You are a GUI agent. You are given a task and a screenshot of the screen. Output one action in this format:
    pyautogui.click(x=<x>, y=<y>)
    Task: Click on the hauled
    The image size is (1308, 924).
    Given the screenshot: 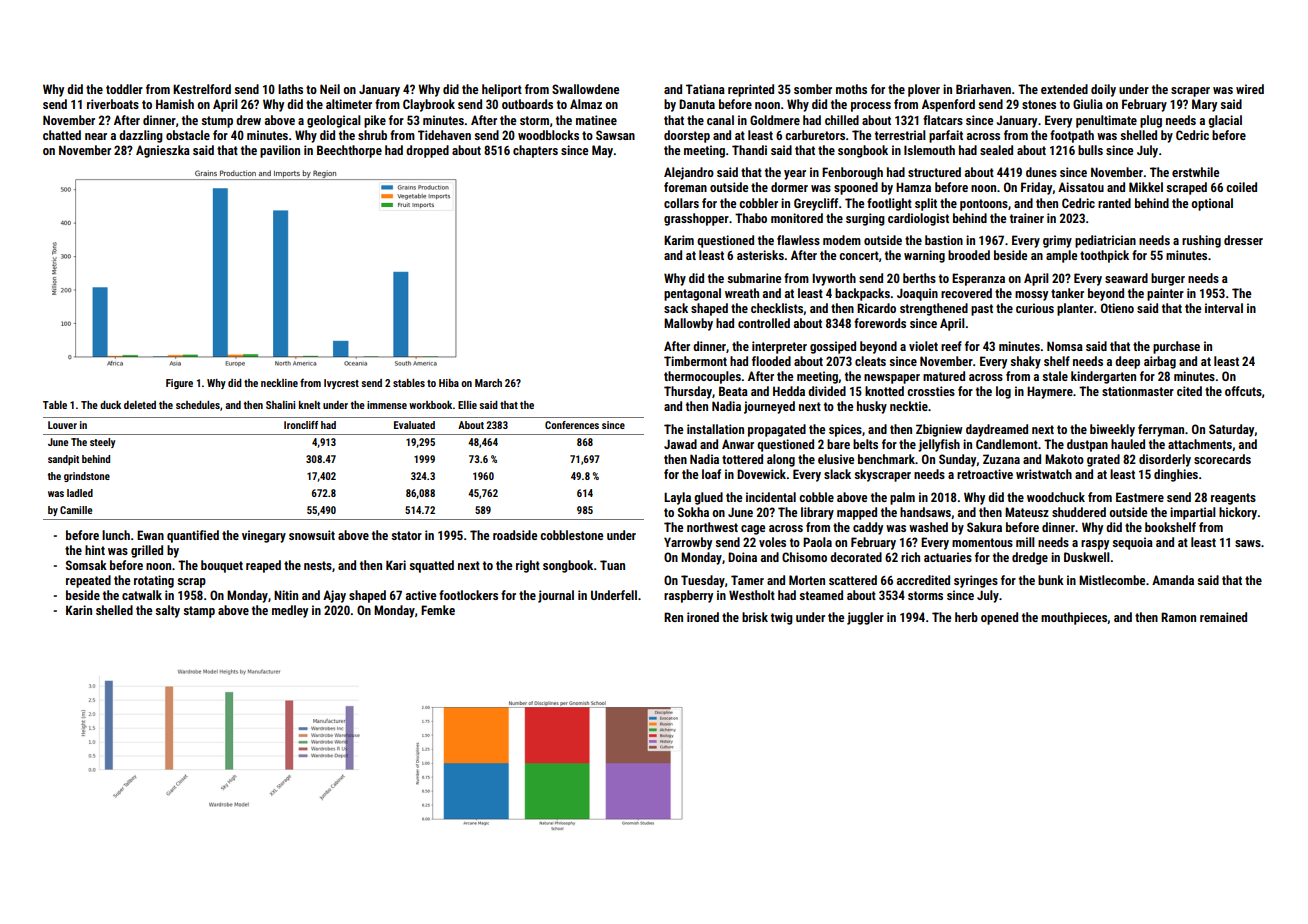 What is the action you would take?
    pyautogui.click(x=1128, y=444)
